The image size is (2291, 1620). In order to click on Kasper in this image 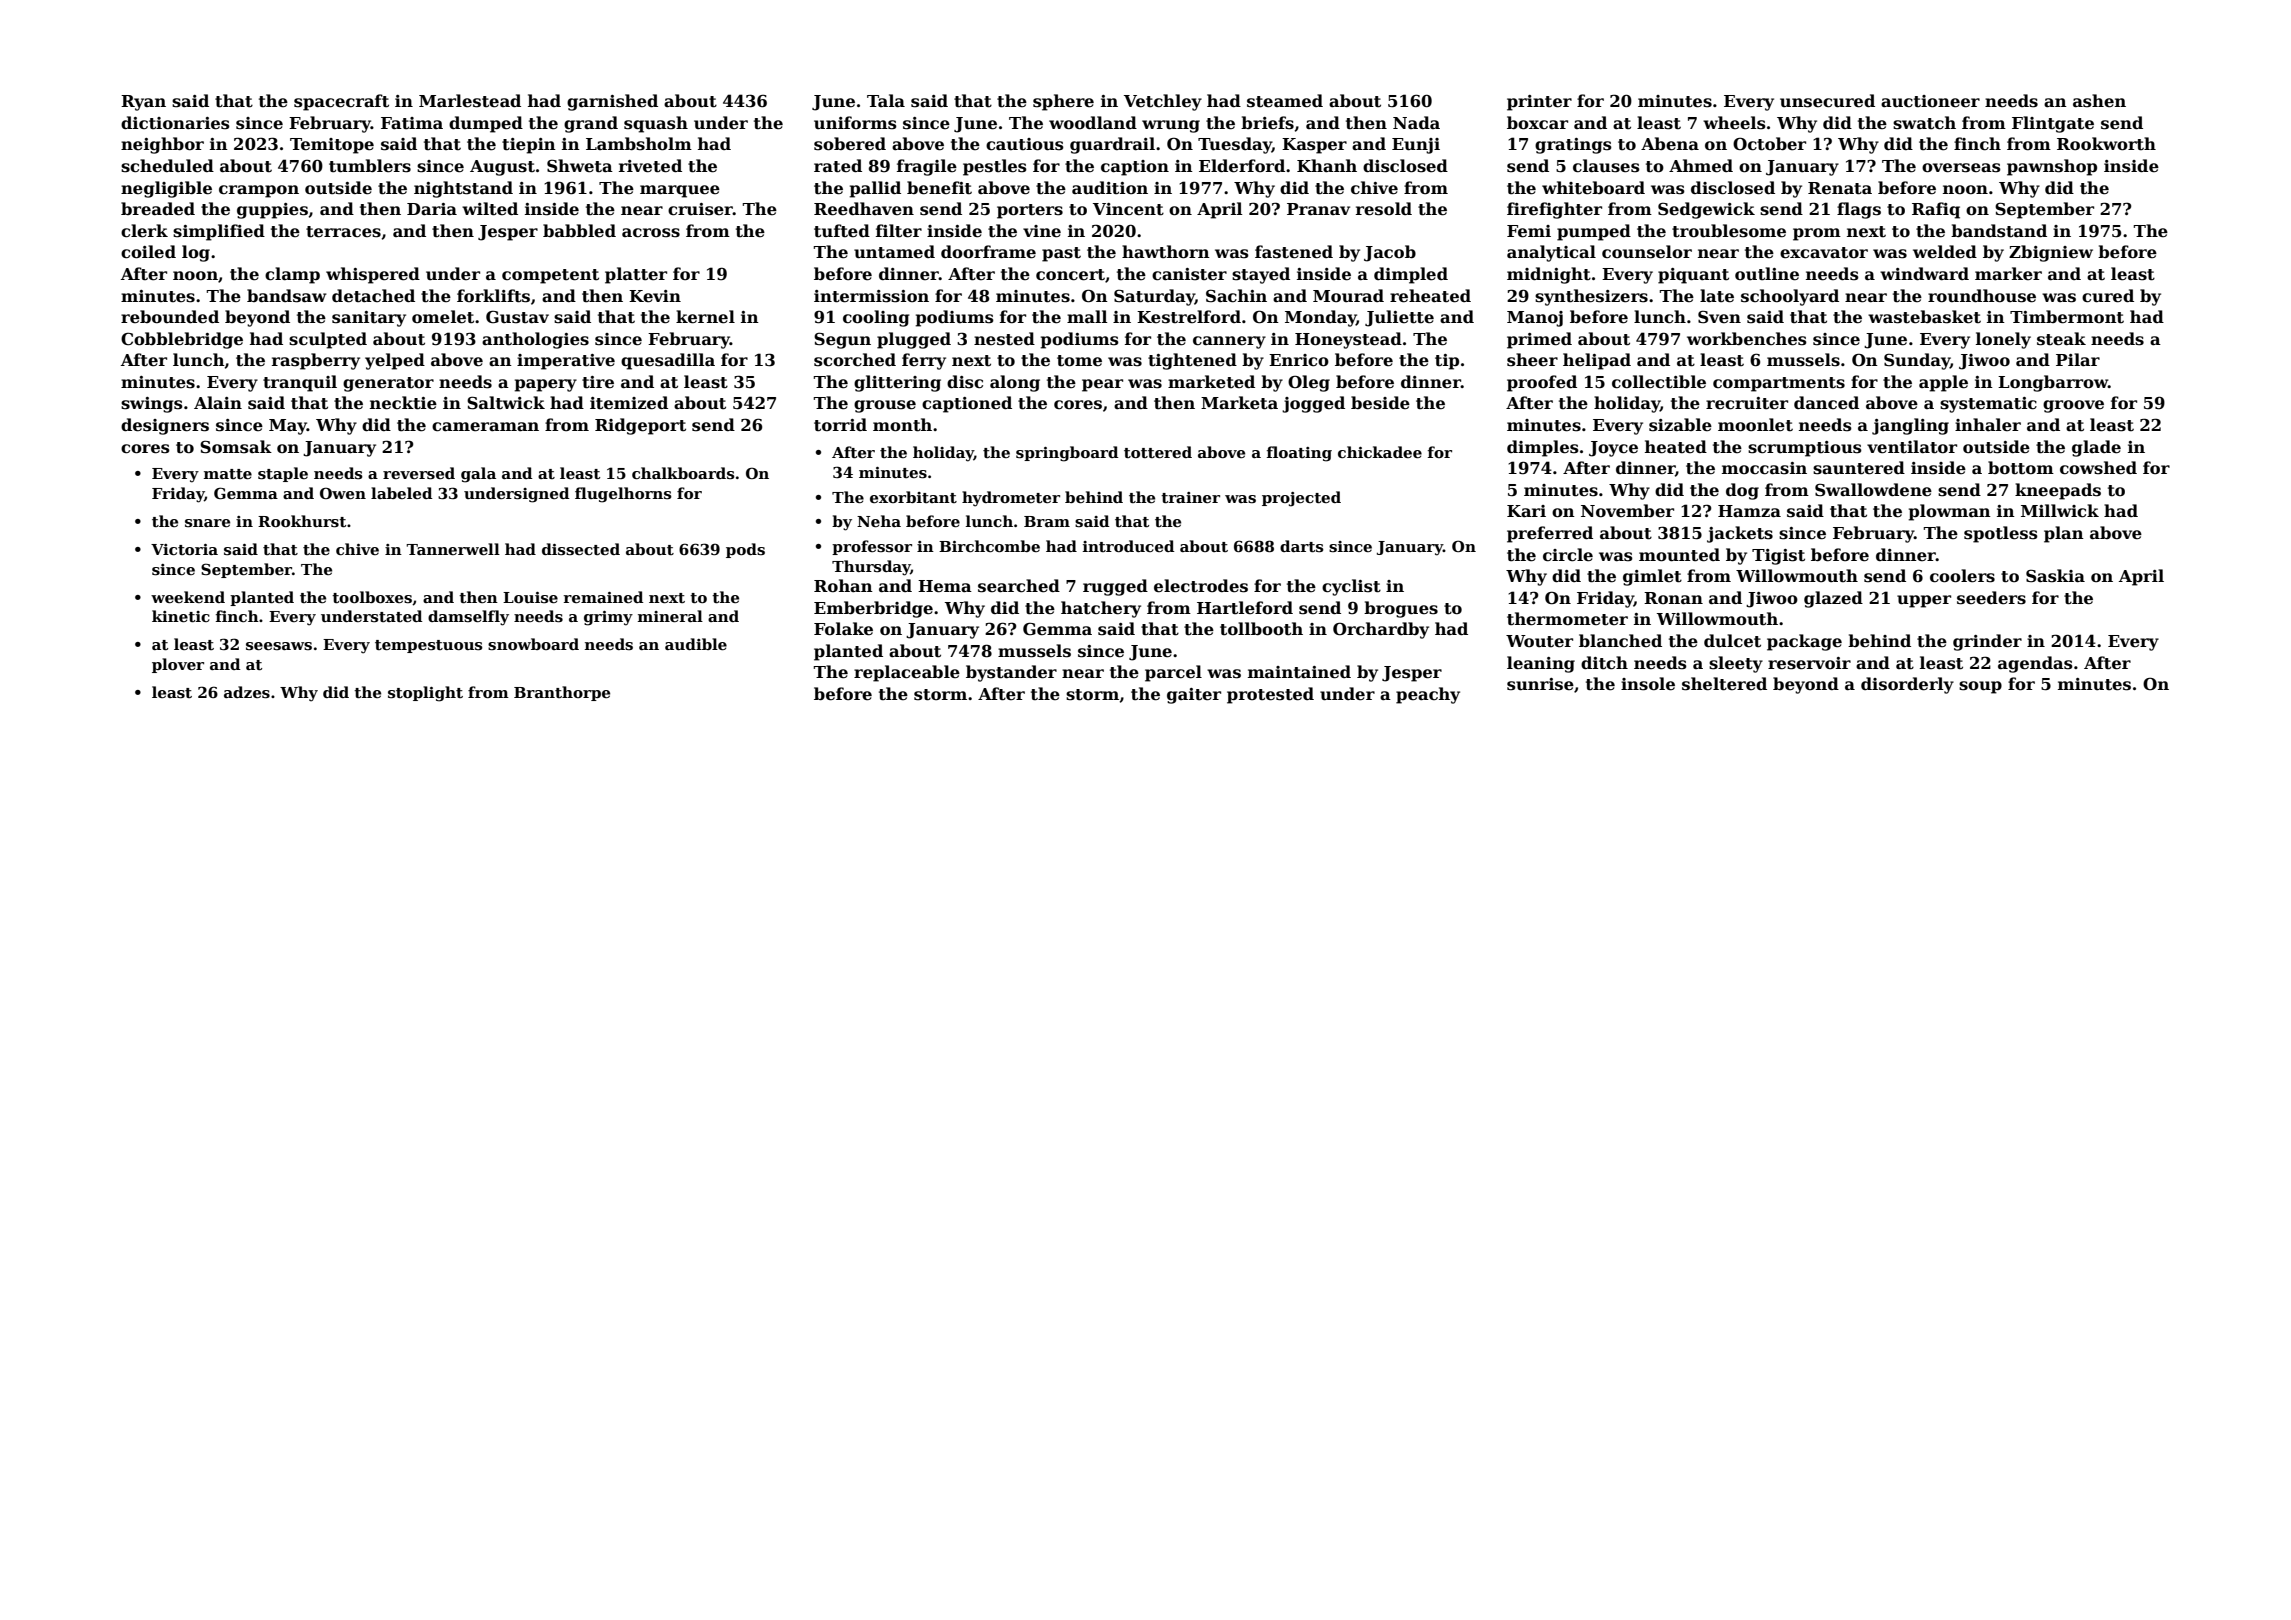, I will do `click(1314, 146)`.
